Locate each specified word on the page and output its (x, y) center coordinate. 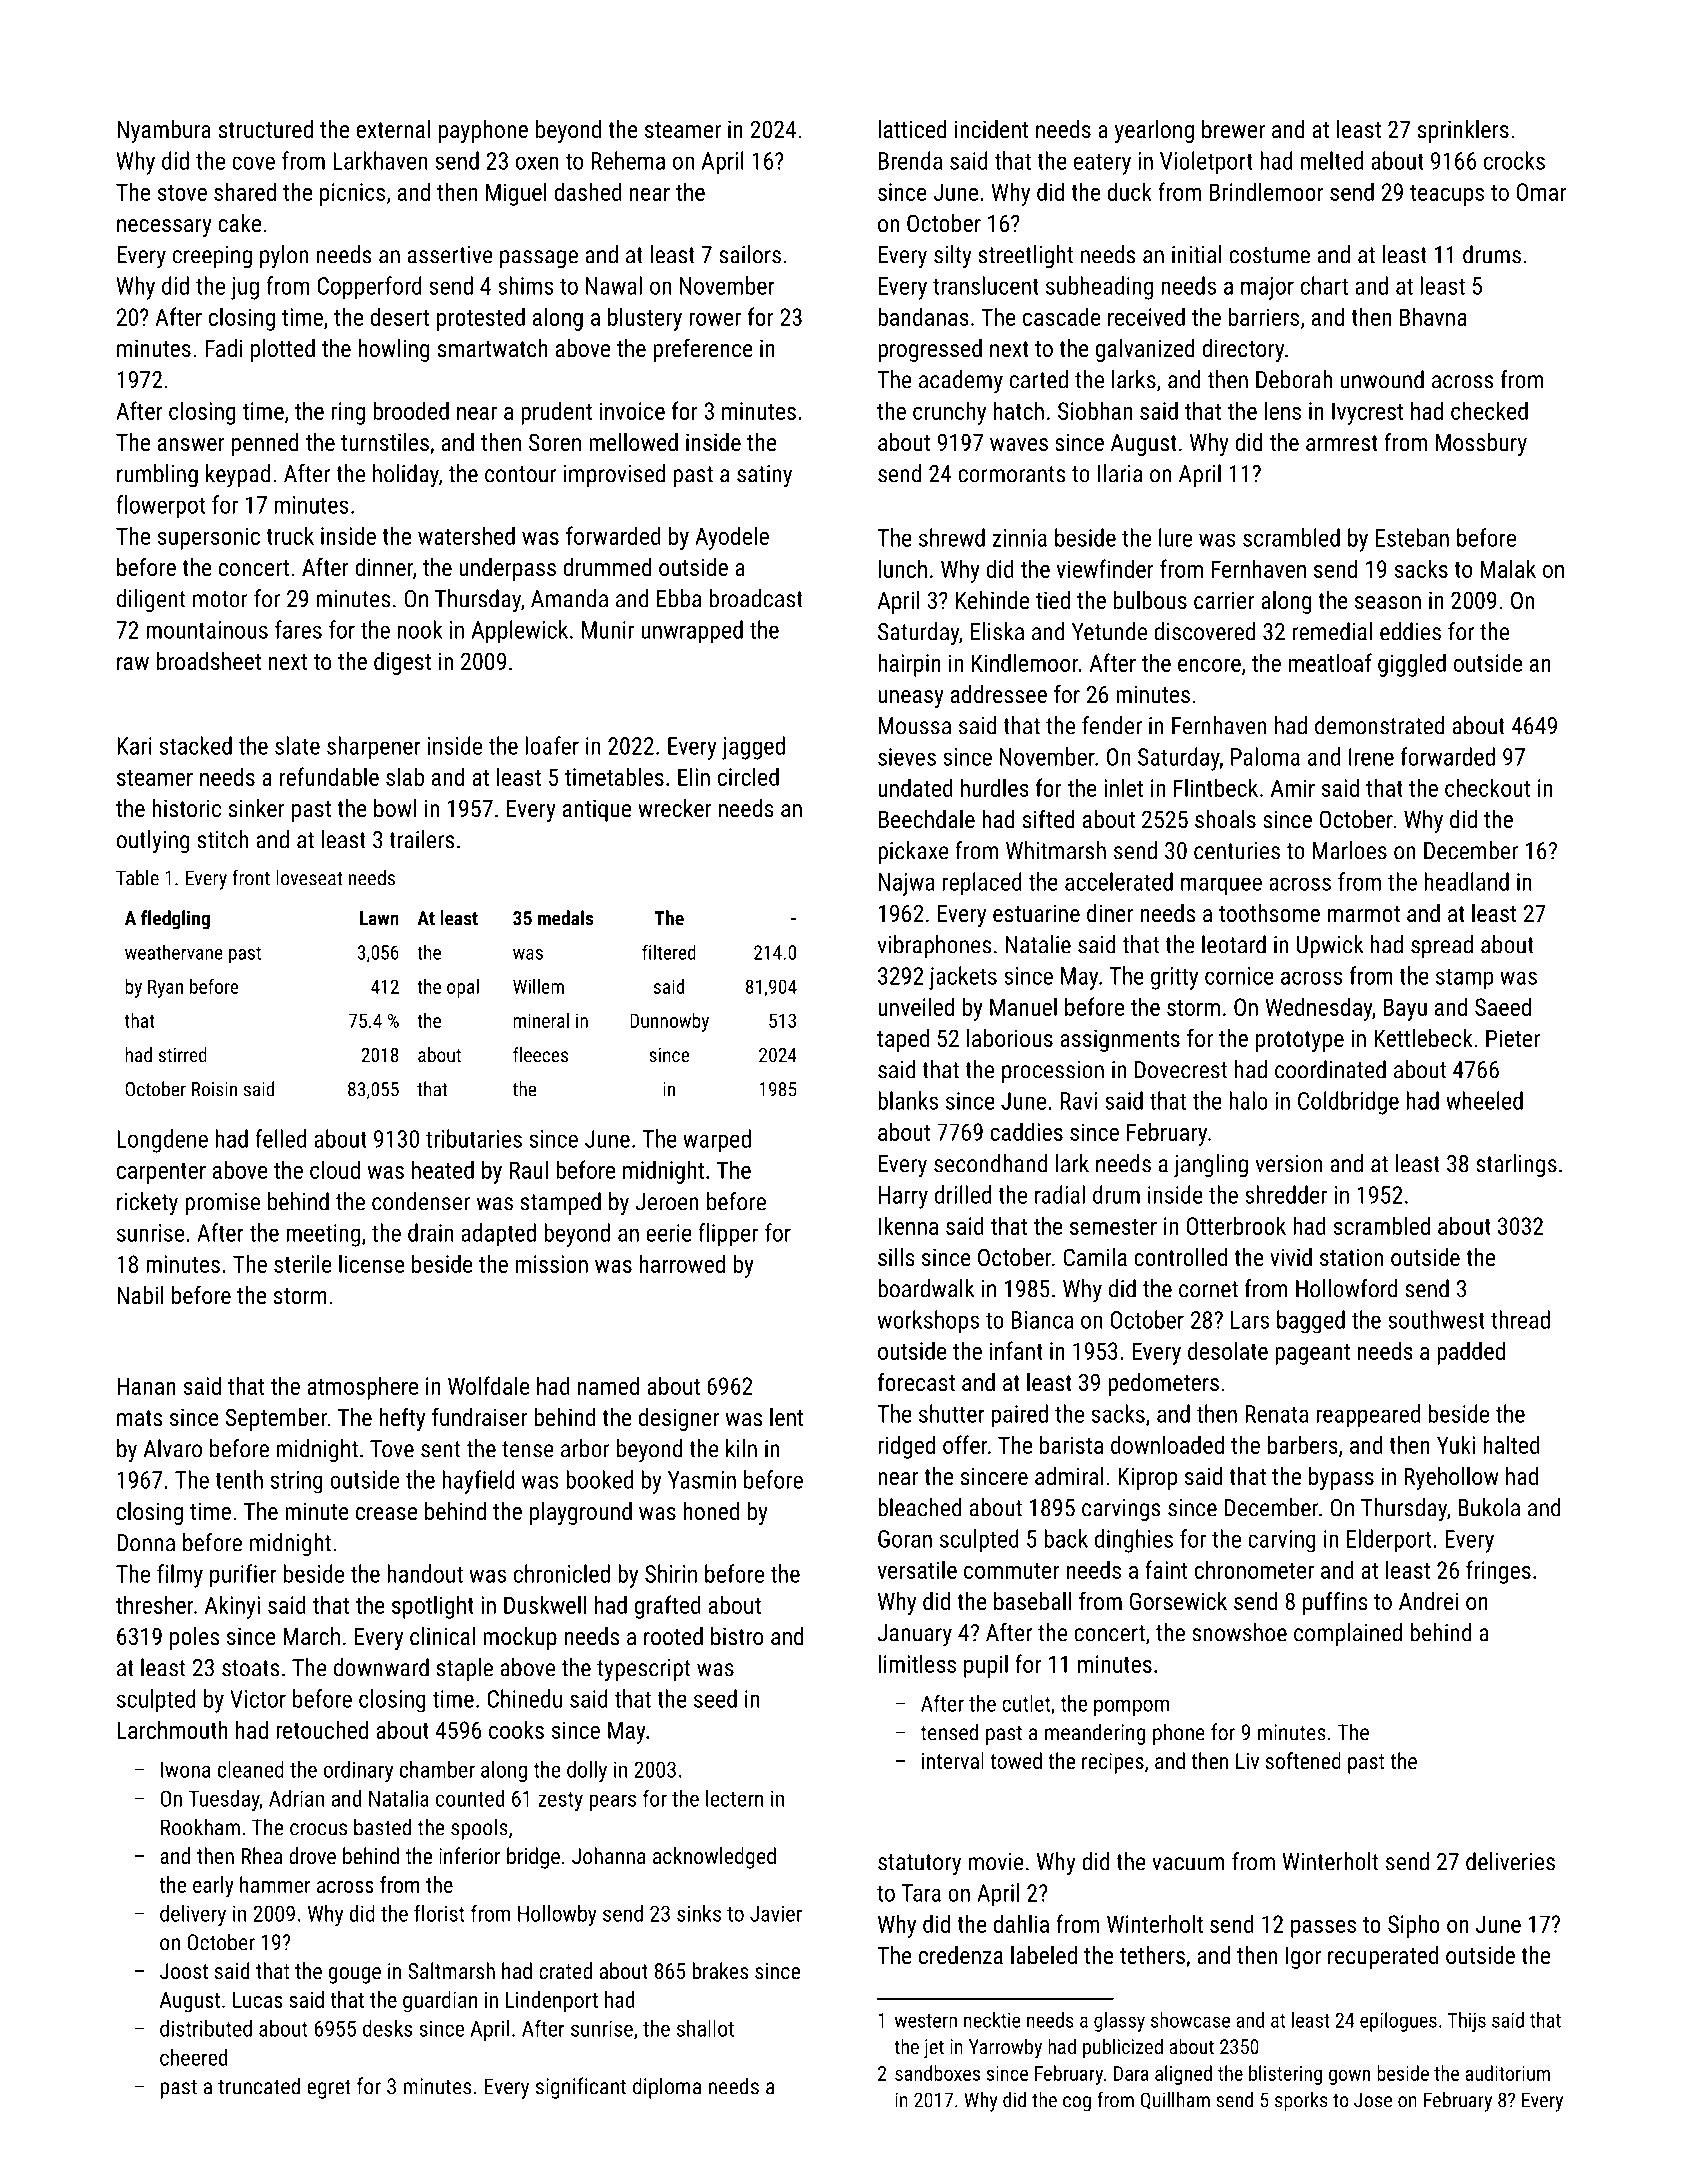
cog (1077, 2104)
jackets (963, 978)
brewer (1233, 129)
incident (991, 129)
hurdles (995, 787)
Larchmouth (172, 1729)
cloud (335, 1169)
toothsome (1269, 913)
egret (329, 2089)
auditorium (1507, 2073)
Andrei (1428, 1601)
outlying (153, 842)
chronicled (562, 1573)
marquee (1221, 886)
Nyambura (164, 131)
